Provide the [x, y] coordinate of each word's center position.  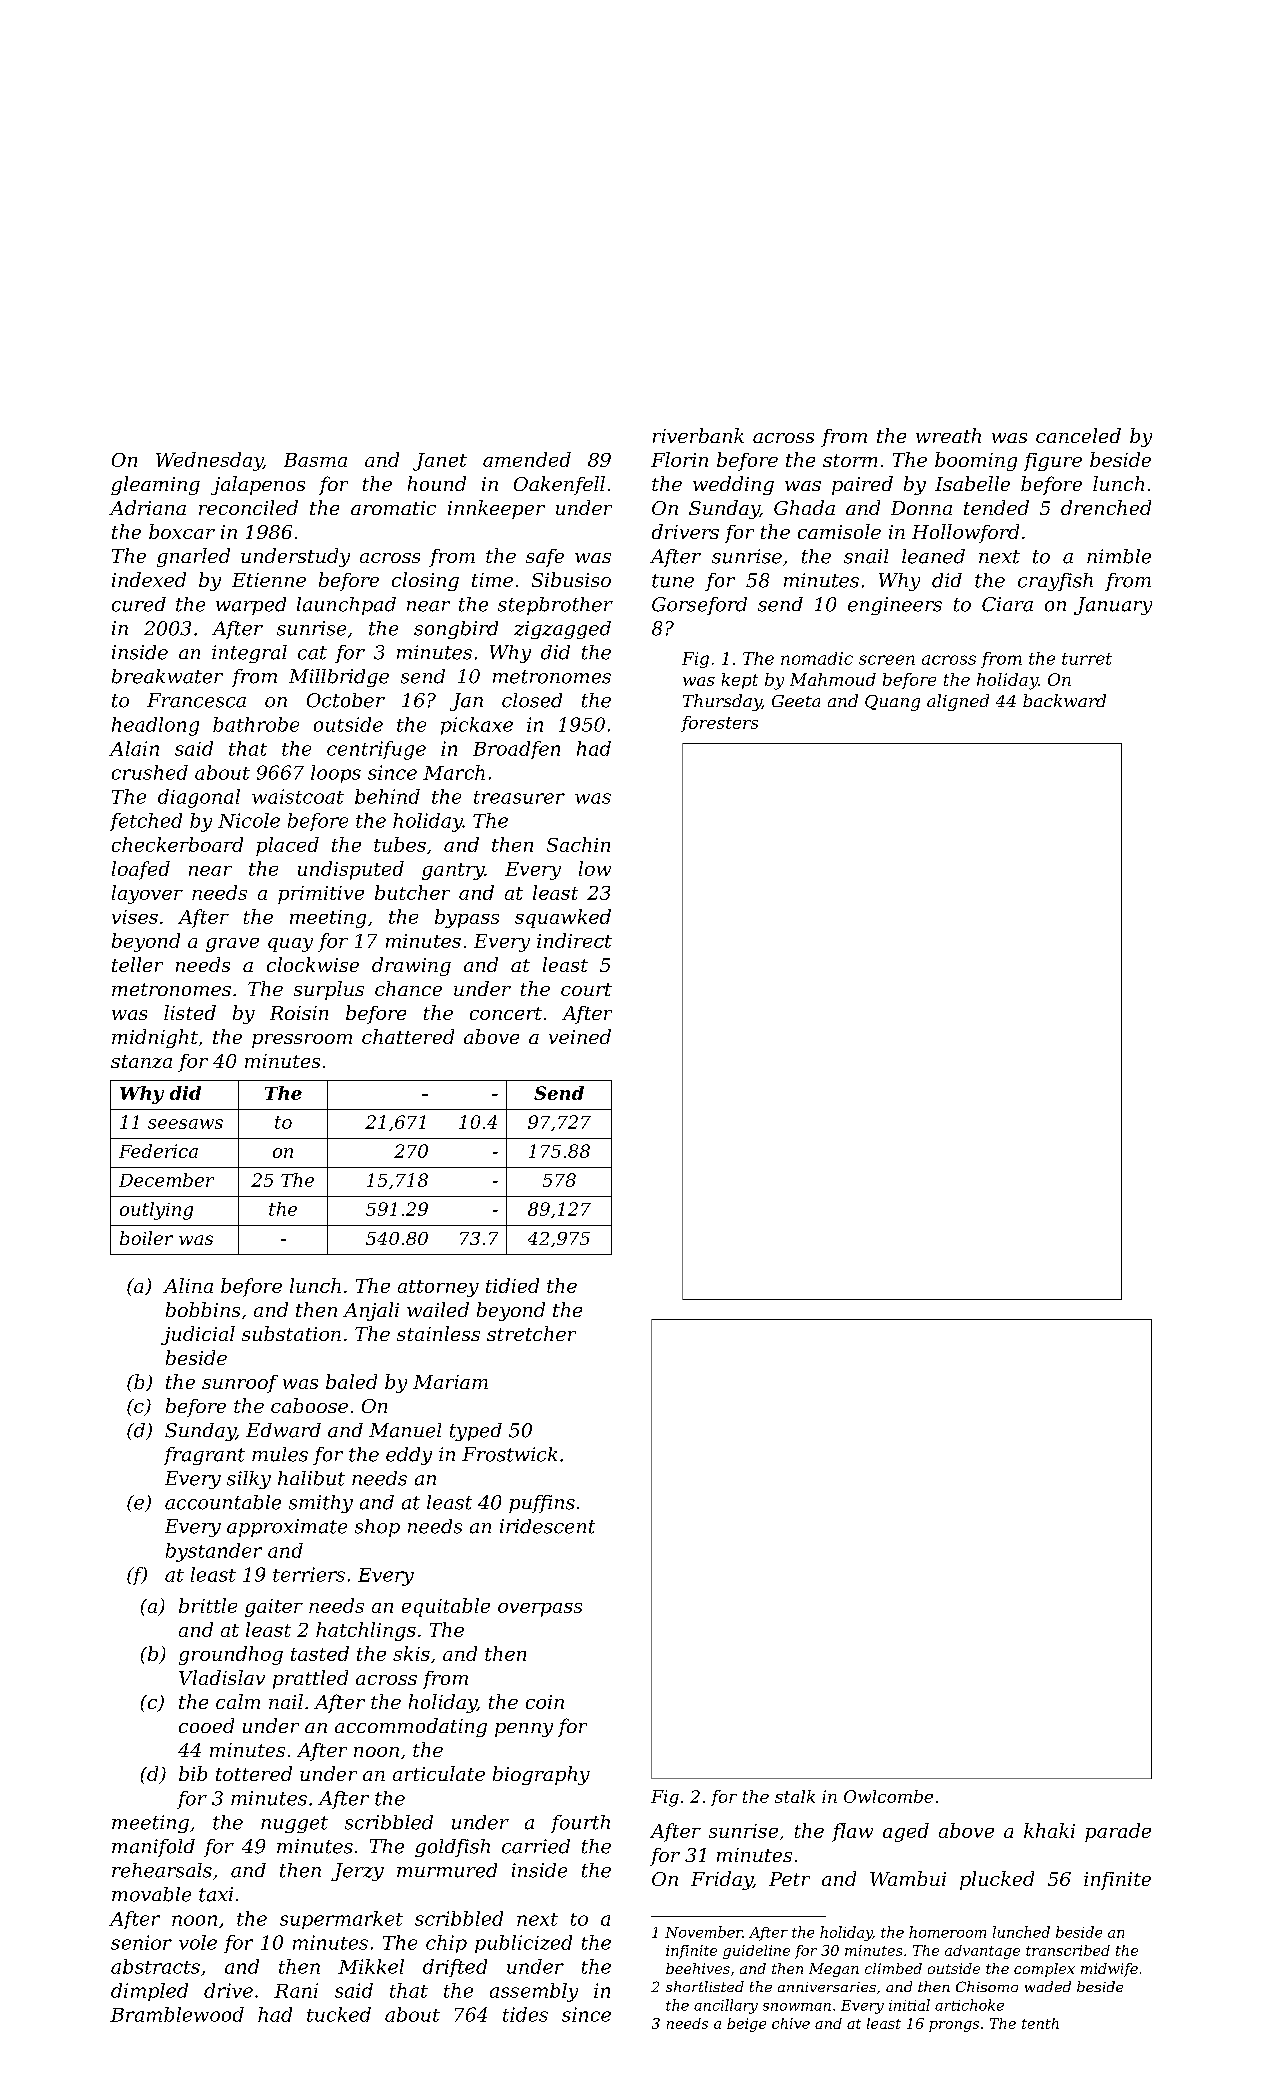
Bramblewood [177, 2014]
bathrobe [256, 724]
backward [1064, 700]
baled [351, 1381]
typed [476, 1432]
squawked [563, 918]
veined [580, 1036]
